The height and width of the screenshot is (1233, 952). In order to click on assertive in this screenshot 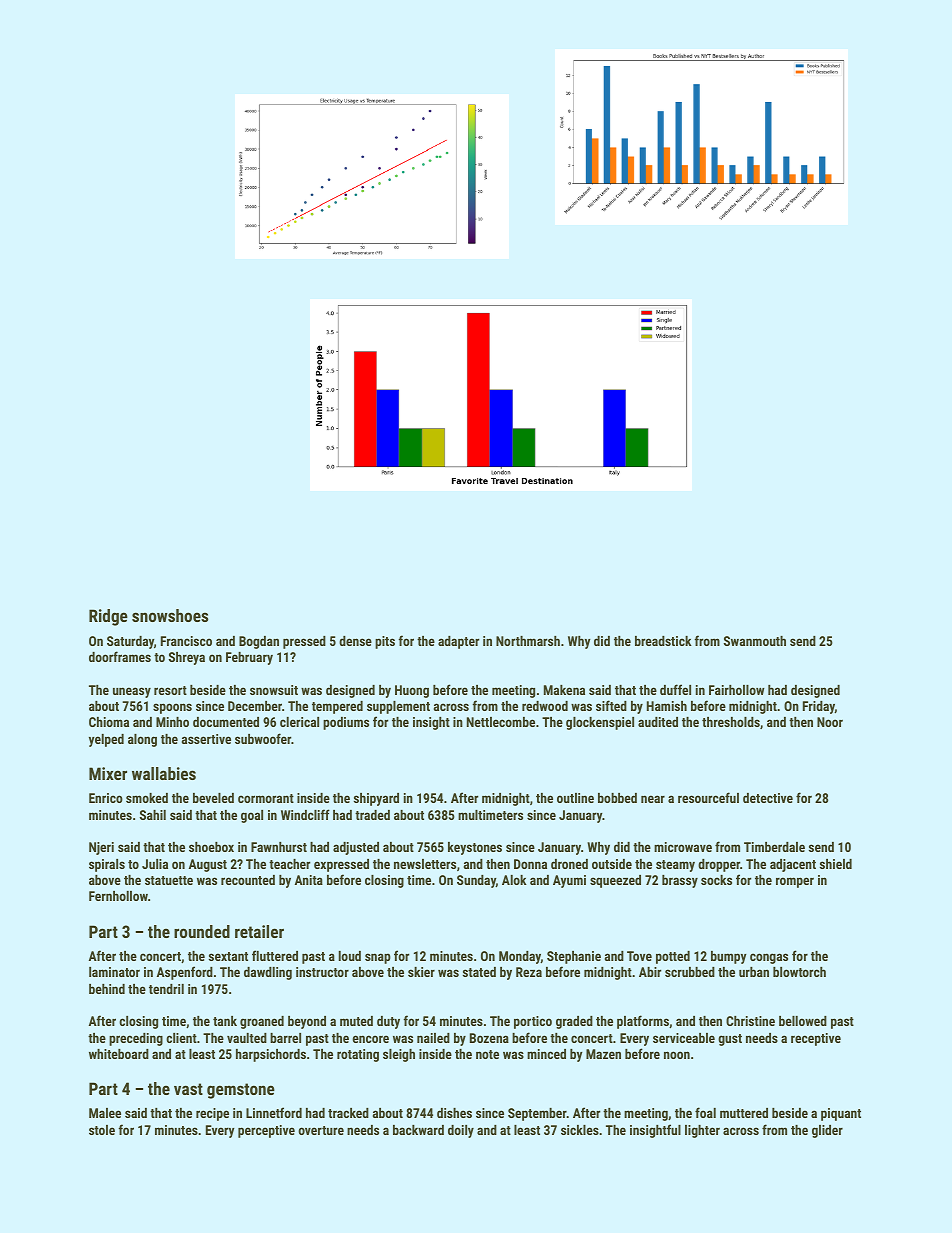, I will do `click(206, 739)`.
